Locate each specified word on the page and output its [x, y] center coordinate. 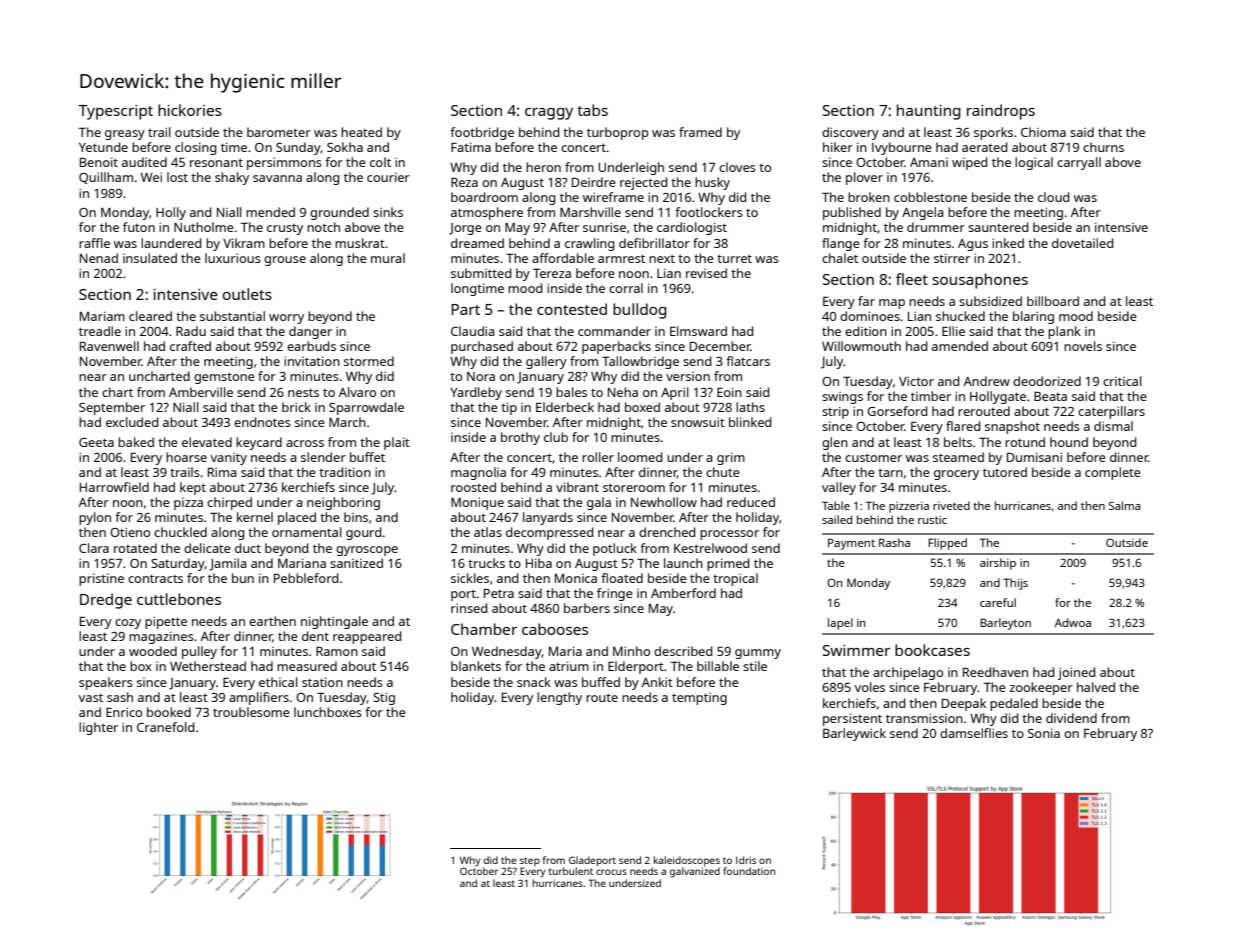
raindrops [1001, 112]
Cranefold [165, 727]
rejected [643, 183]
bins [356, 517]
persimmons [284, 163]
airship [998, 564]
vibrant [577, 487]
